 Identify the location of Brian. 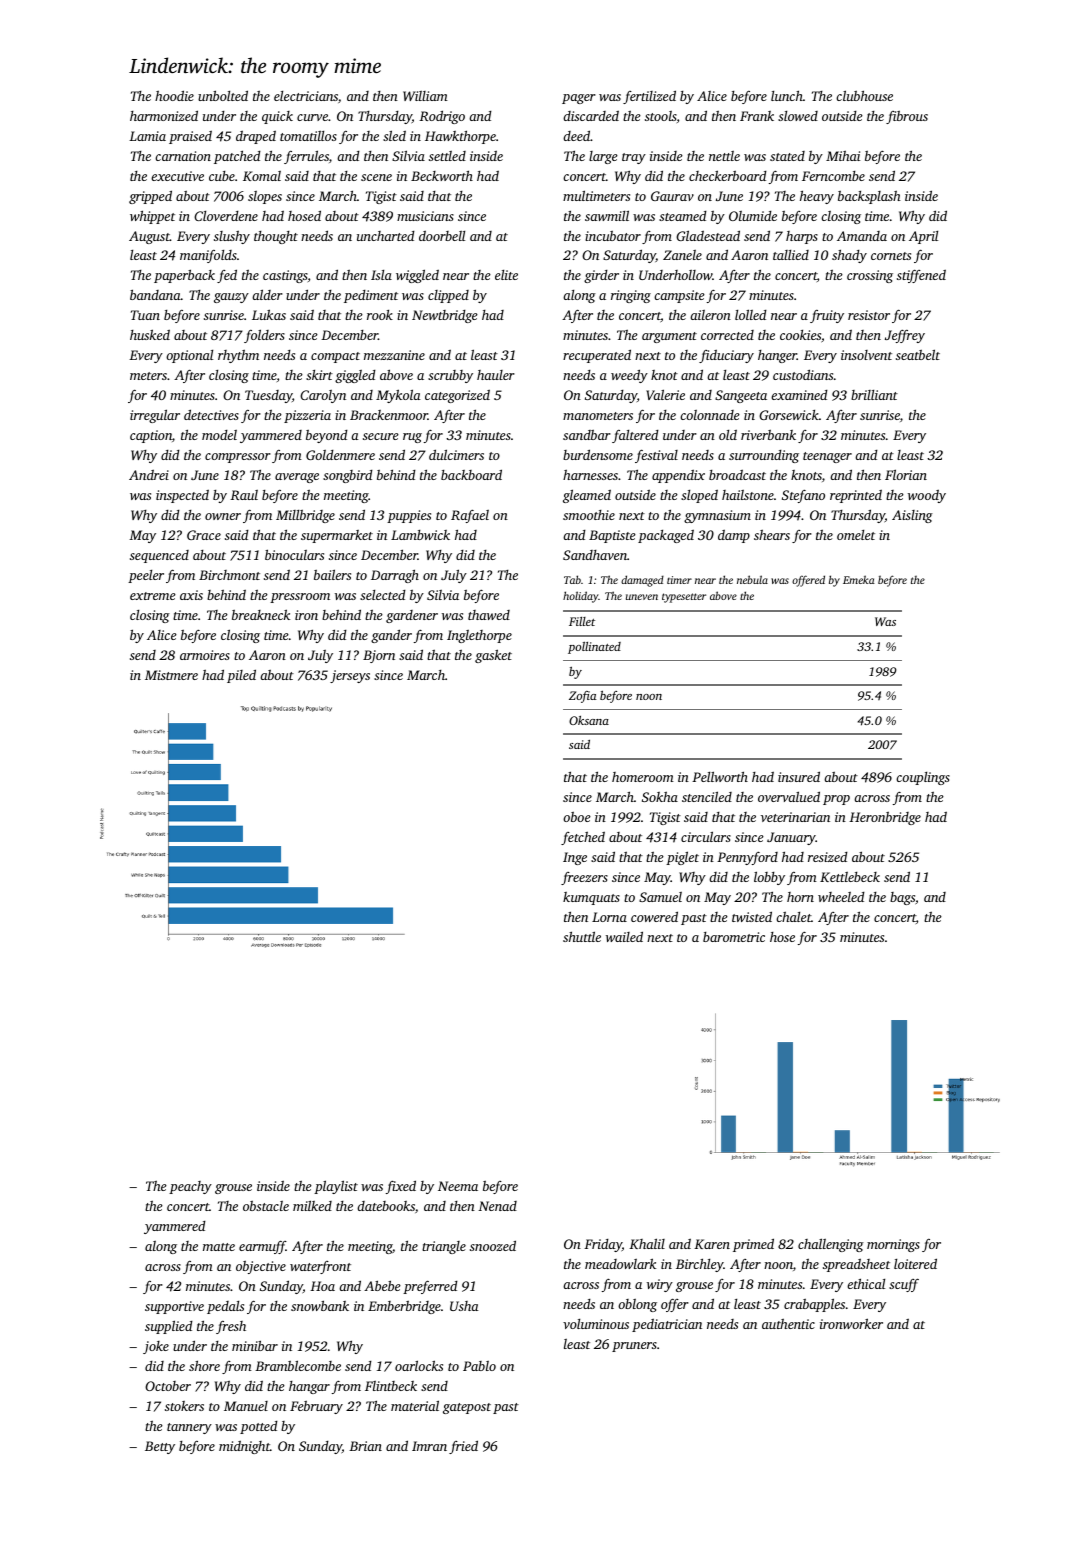
(365, 1446).
